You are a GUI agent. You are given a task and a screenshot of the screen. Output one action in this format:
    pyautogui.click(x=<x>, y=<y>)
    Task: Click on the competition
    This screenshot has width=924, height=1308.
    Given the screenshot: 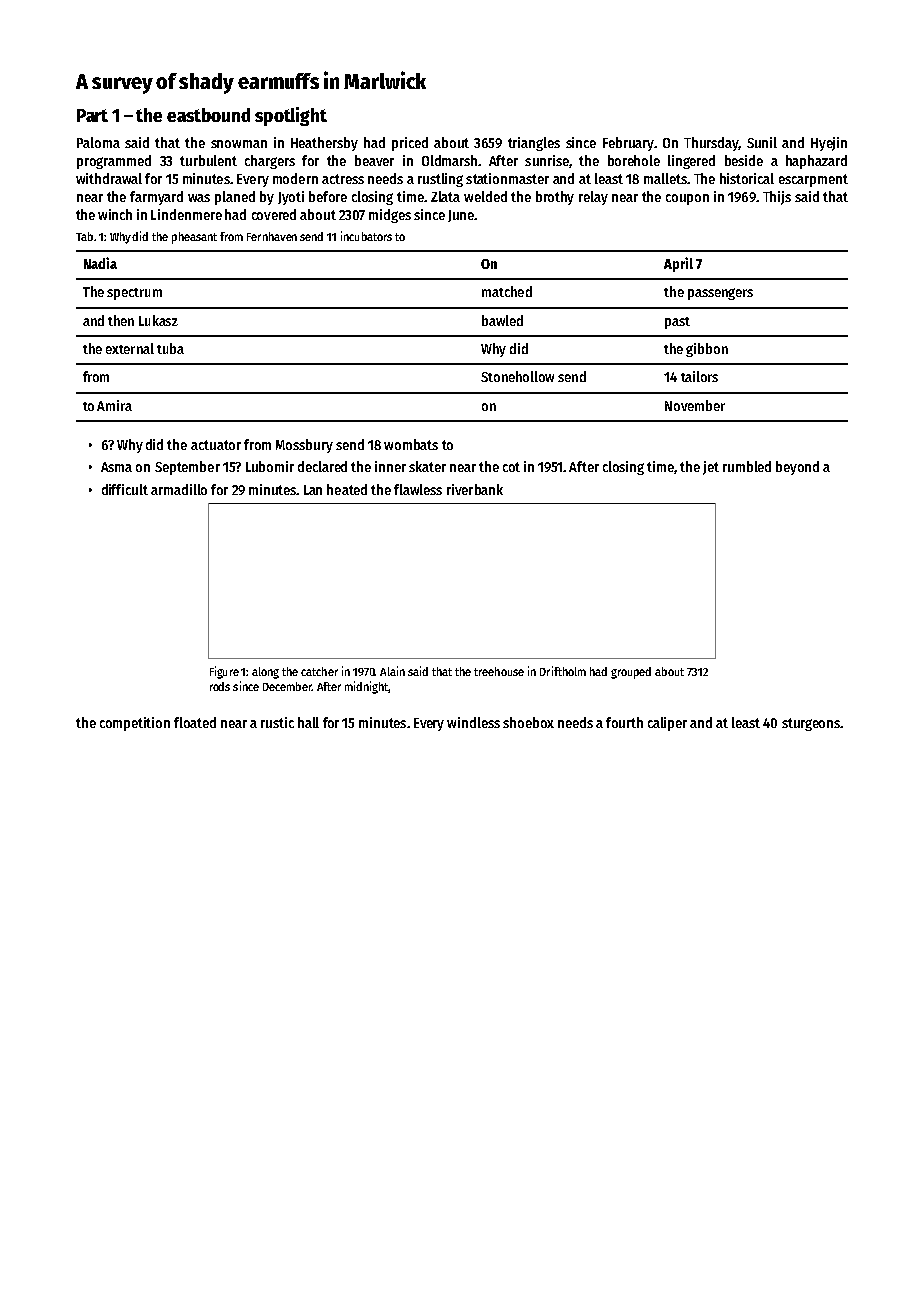 What is the action you would take?
    pyautogui.click(x=135, y=724)
